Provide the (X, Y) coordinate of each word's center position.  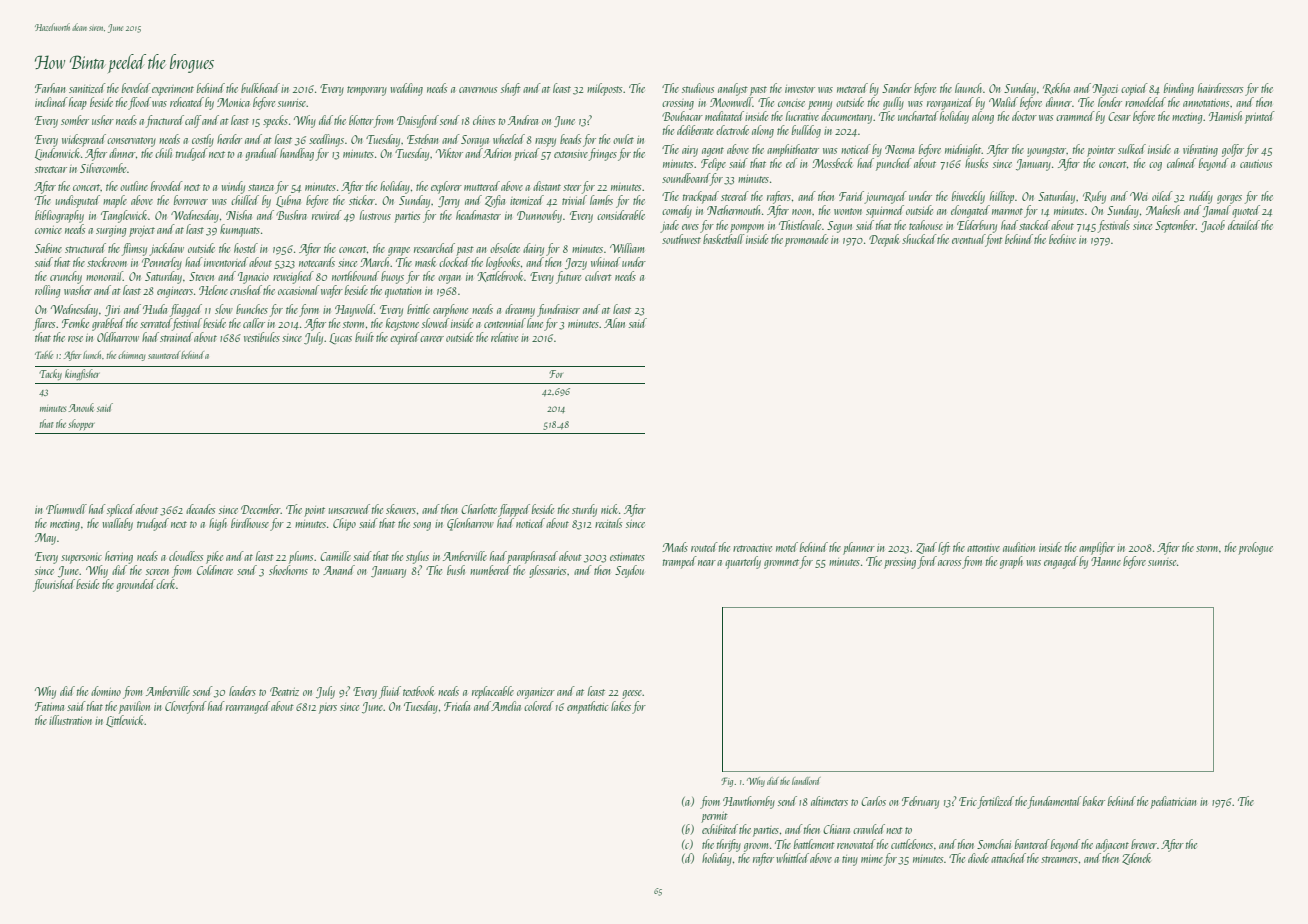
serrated (156, 323)
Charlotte (479, 509)
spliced (121, 510)
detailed (1244, 225)
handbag (297, 154)
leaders (242, 691)
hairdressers (1220, 88)
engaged (1061, 562)
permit (714, 817)
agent (713, 152)
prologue (1255, 548)
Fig (727, 782)
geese (632, 694)
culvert (598, 276)
